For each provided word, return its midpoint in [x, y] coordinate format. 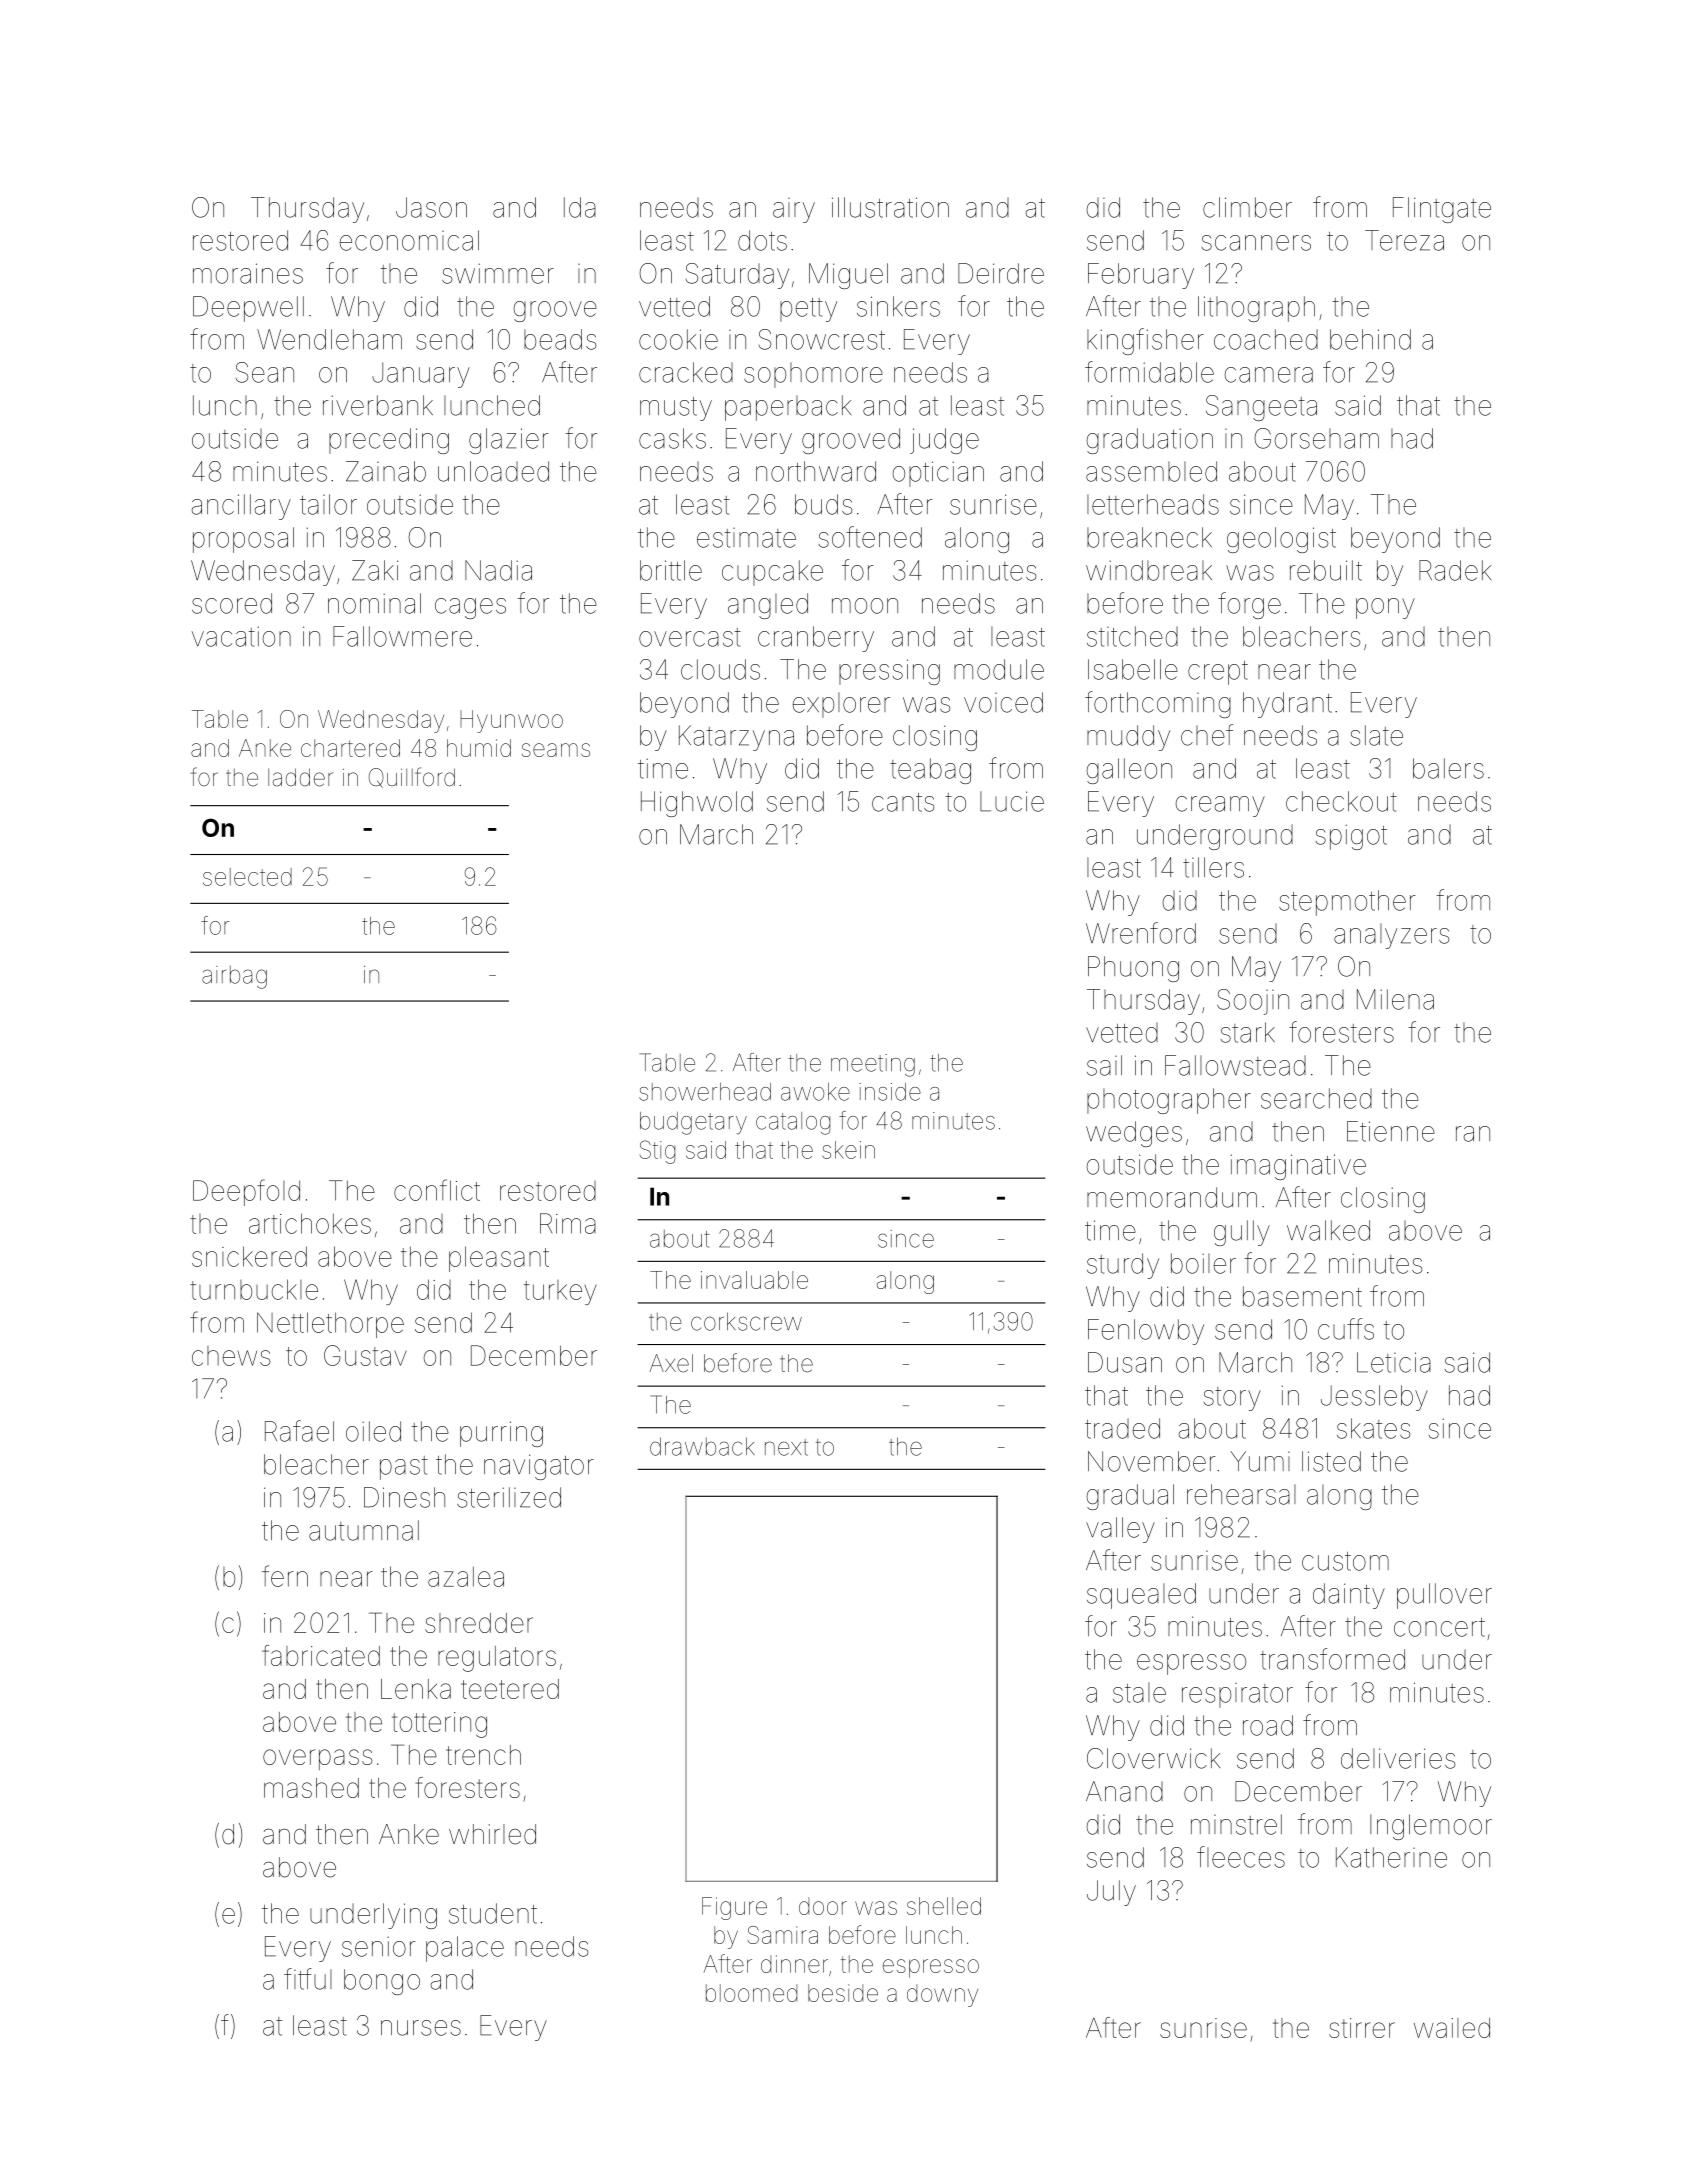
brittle [671, 570]
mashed [311, 1788]
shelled [944, 1906]
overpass [317, 1759]
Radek [1455, 570]
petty [808, 310]
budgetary [693, 1123]
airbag [234, 977]
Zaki [375, 570]
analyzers [1391, 936]
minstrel [1236, 1824]
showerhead [705, 1092]
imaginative [1298, 1167]
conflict [437, 1190]
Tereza [1404, 240]
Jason [431, 207]
